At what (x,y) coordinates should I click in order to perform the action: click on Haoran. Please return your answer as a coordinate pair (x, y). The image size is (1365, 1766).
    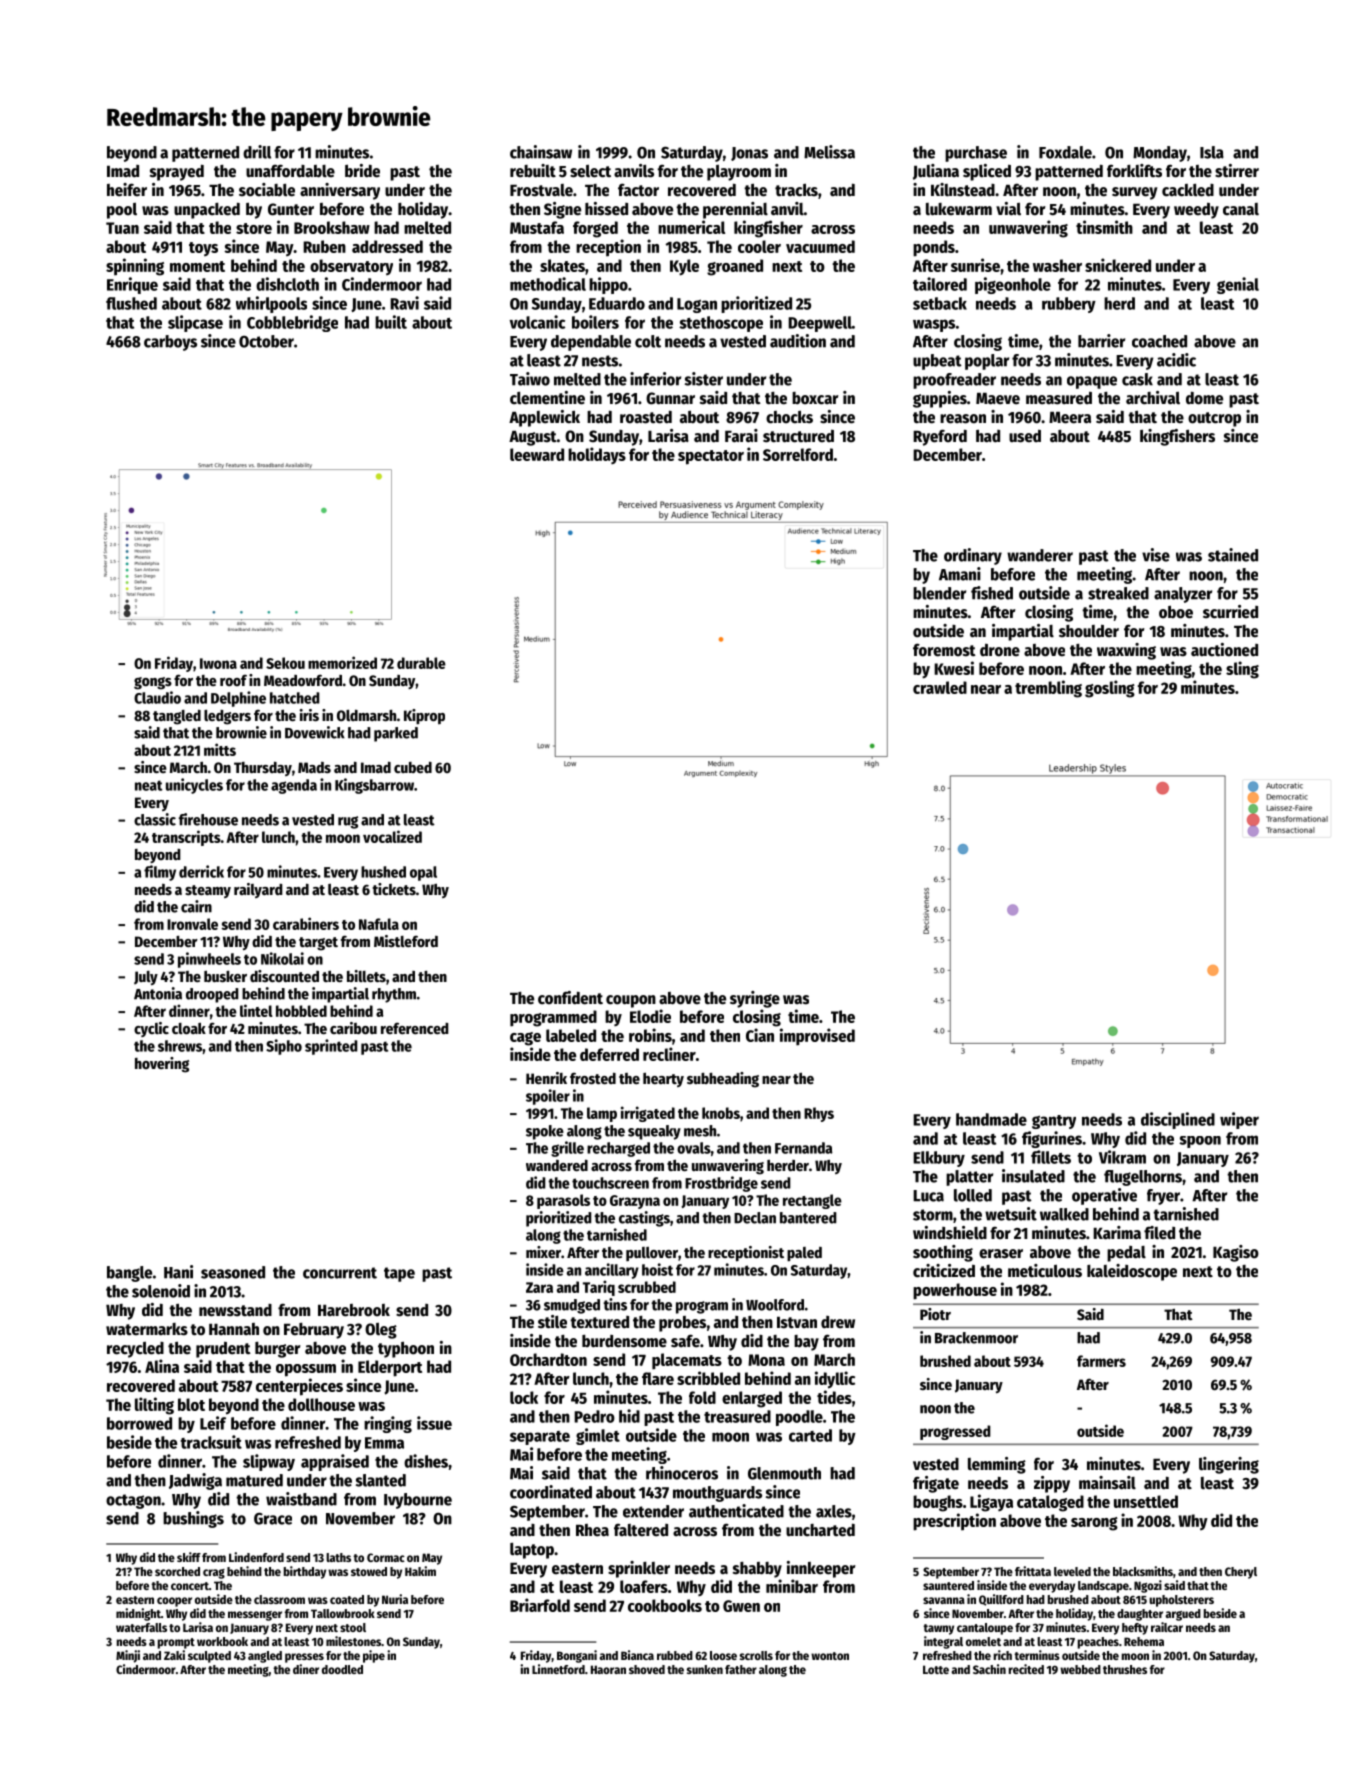
    Looking at the image, I should click on (608, 1669).
